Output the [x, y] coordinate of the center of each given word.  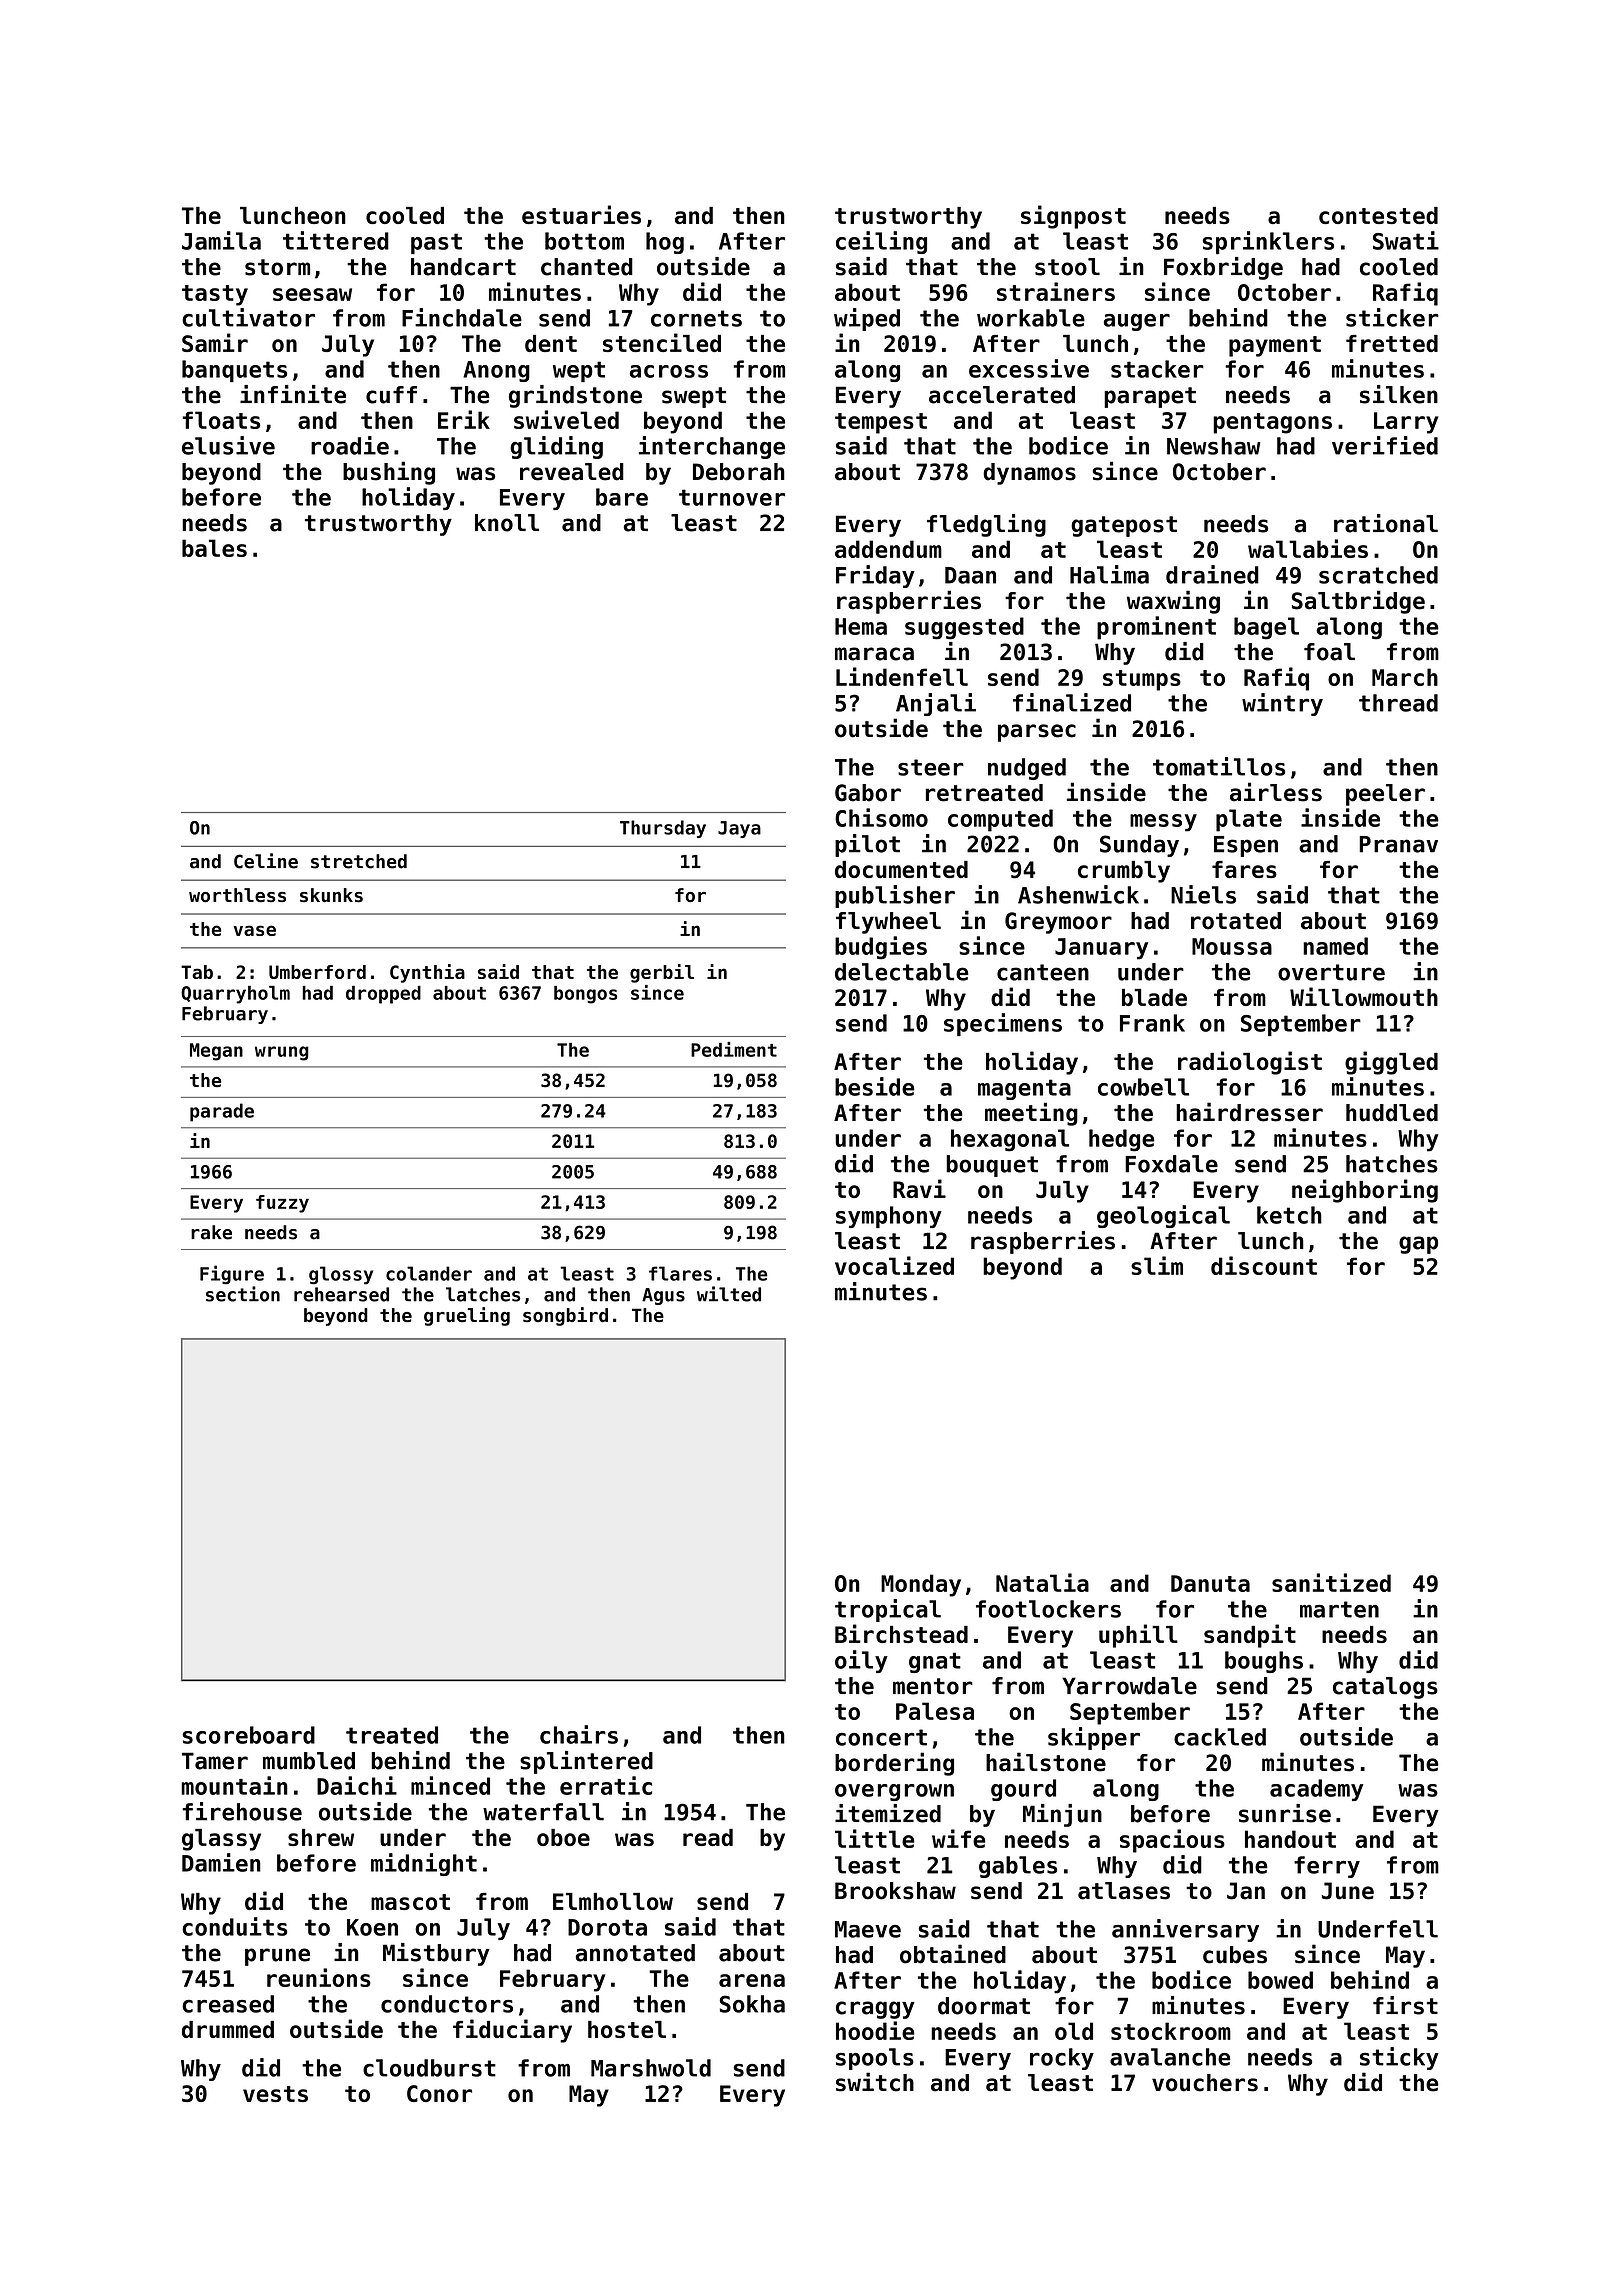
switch [875, 2082]
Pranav [1398, 844]
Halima [1109, 574]
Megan [216, 1052]
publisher [895, 896]
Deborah [739, 472]
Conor [439, 2093]
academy [1316, 1790]
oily [861, 1661]
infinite [293, 394]
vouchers [1205, 2083]
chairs [579, 1734]
